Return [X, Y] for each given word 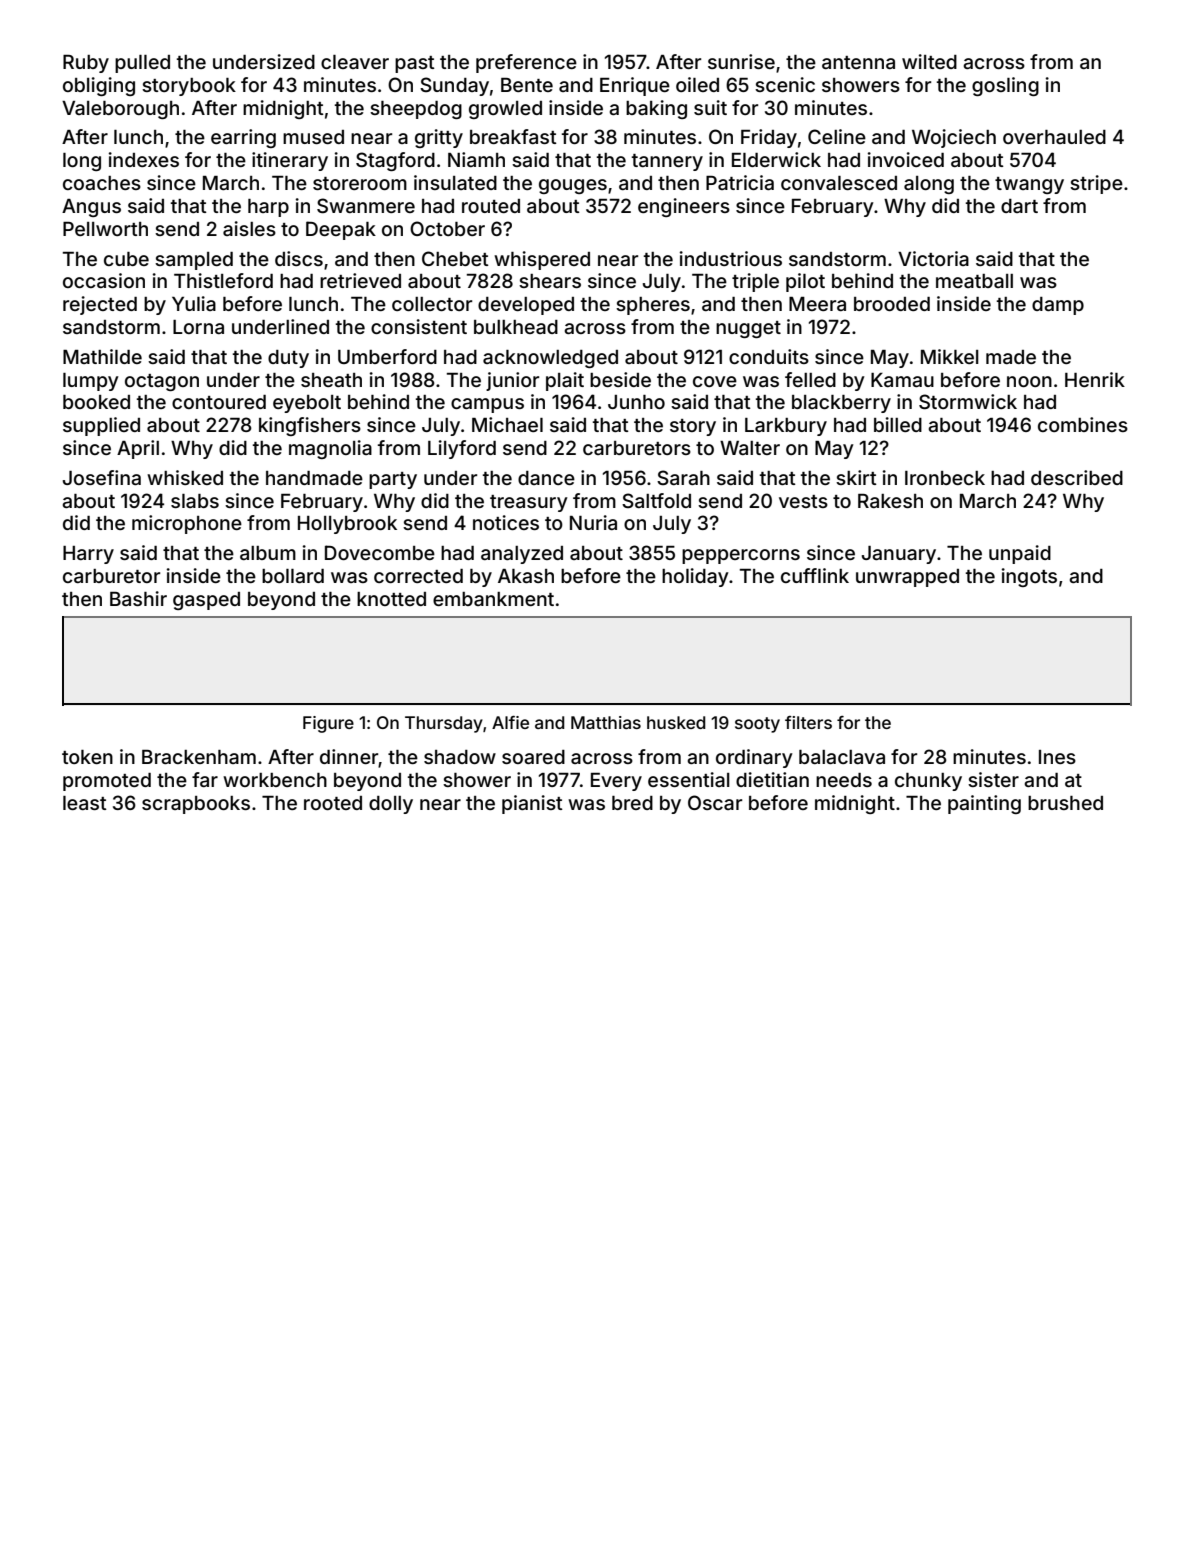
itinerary [290, 161]
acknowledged [550, 359]
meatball [974, 281]
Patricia [740, 182]
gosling [1005, 86]
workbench [275, 780]
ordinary [754, 758]
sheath [331, 380]
